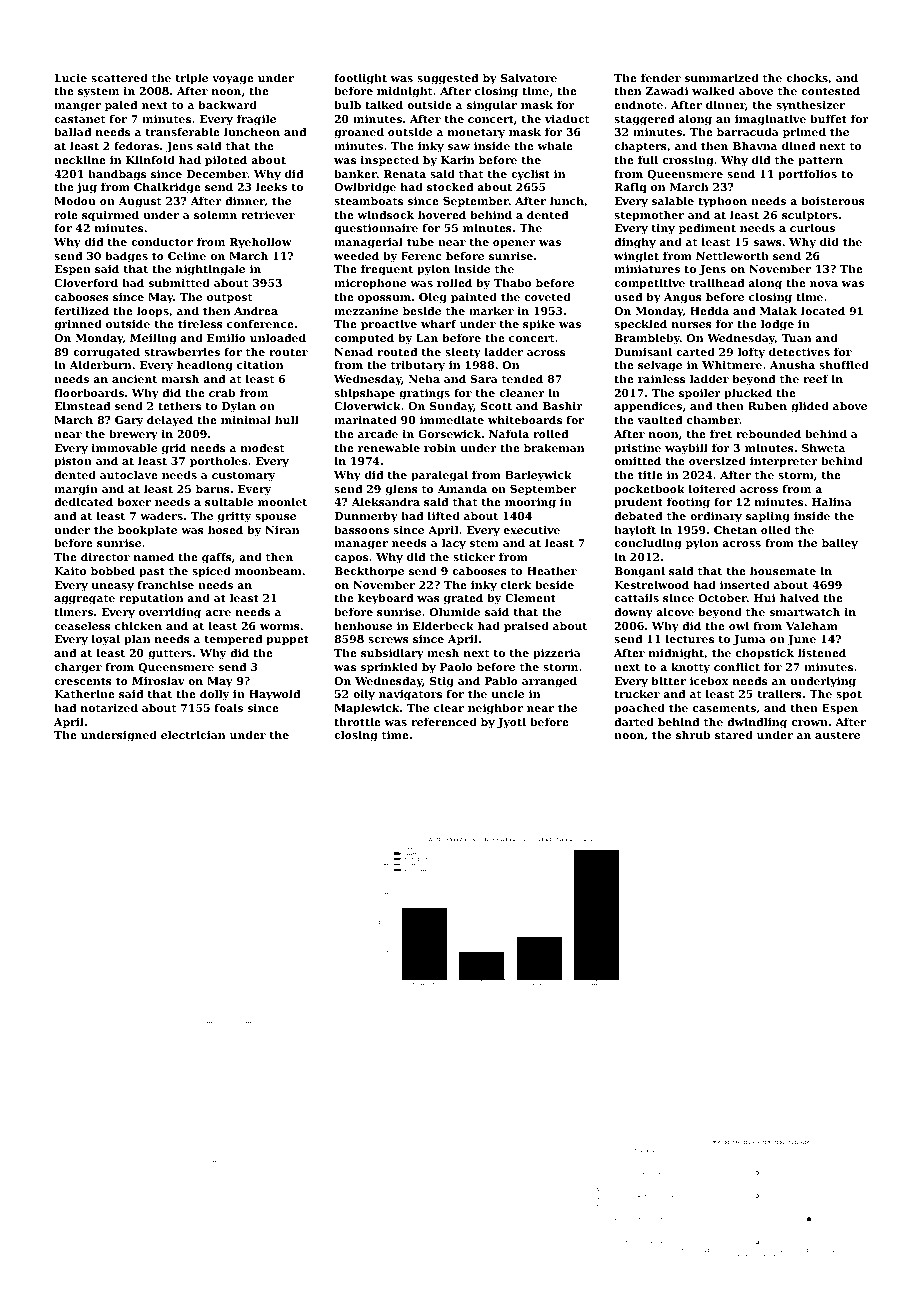 The width and height of the image is (924, 1308). Describe the element at coordinates (165, 584) in the image. I see `franchise` at that location.
